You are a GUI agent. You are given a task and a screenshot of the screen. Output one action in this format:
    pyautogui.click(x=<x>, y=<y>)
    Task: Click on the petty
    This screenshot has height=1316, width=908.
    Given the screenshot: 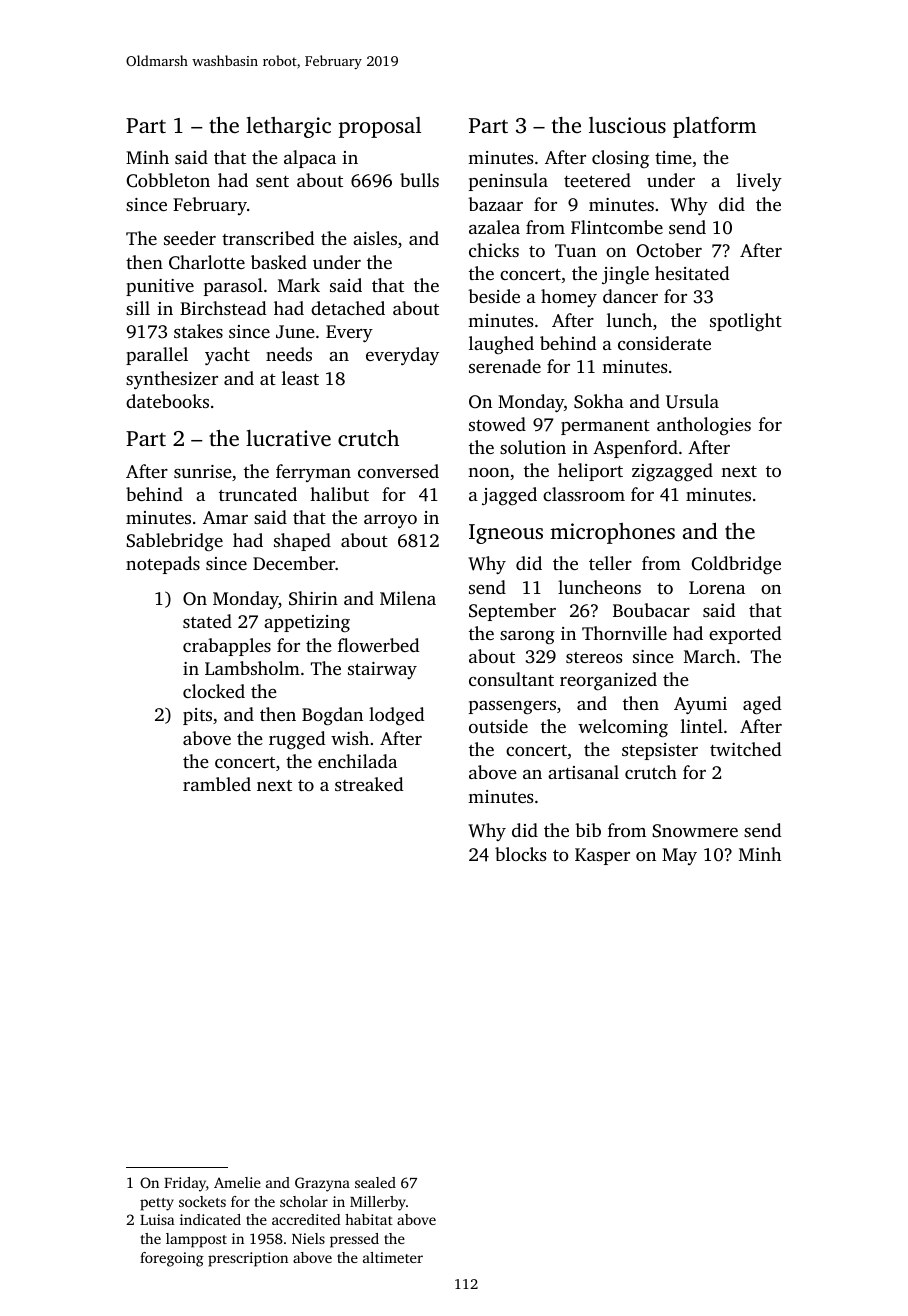 What is the action you would take?
    pyautogui.click(x=157, y=1204)
